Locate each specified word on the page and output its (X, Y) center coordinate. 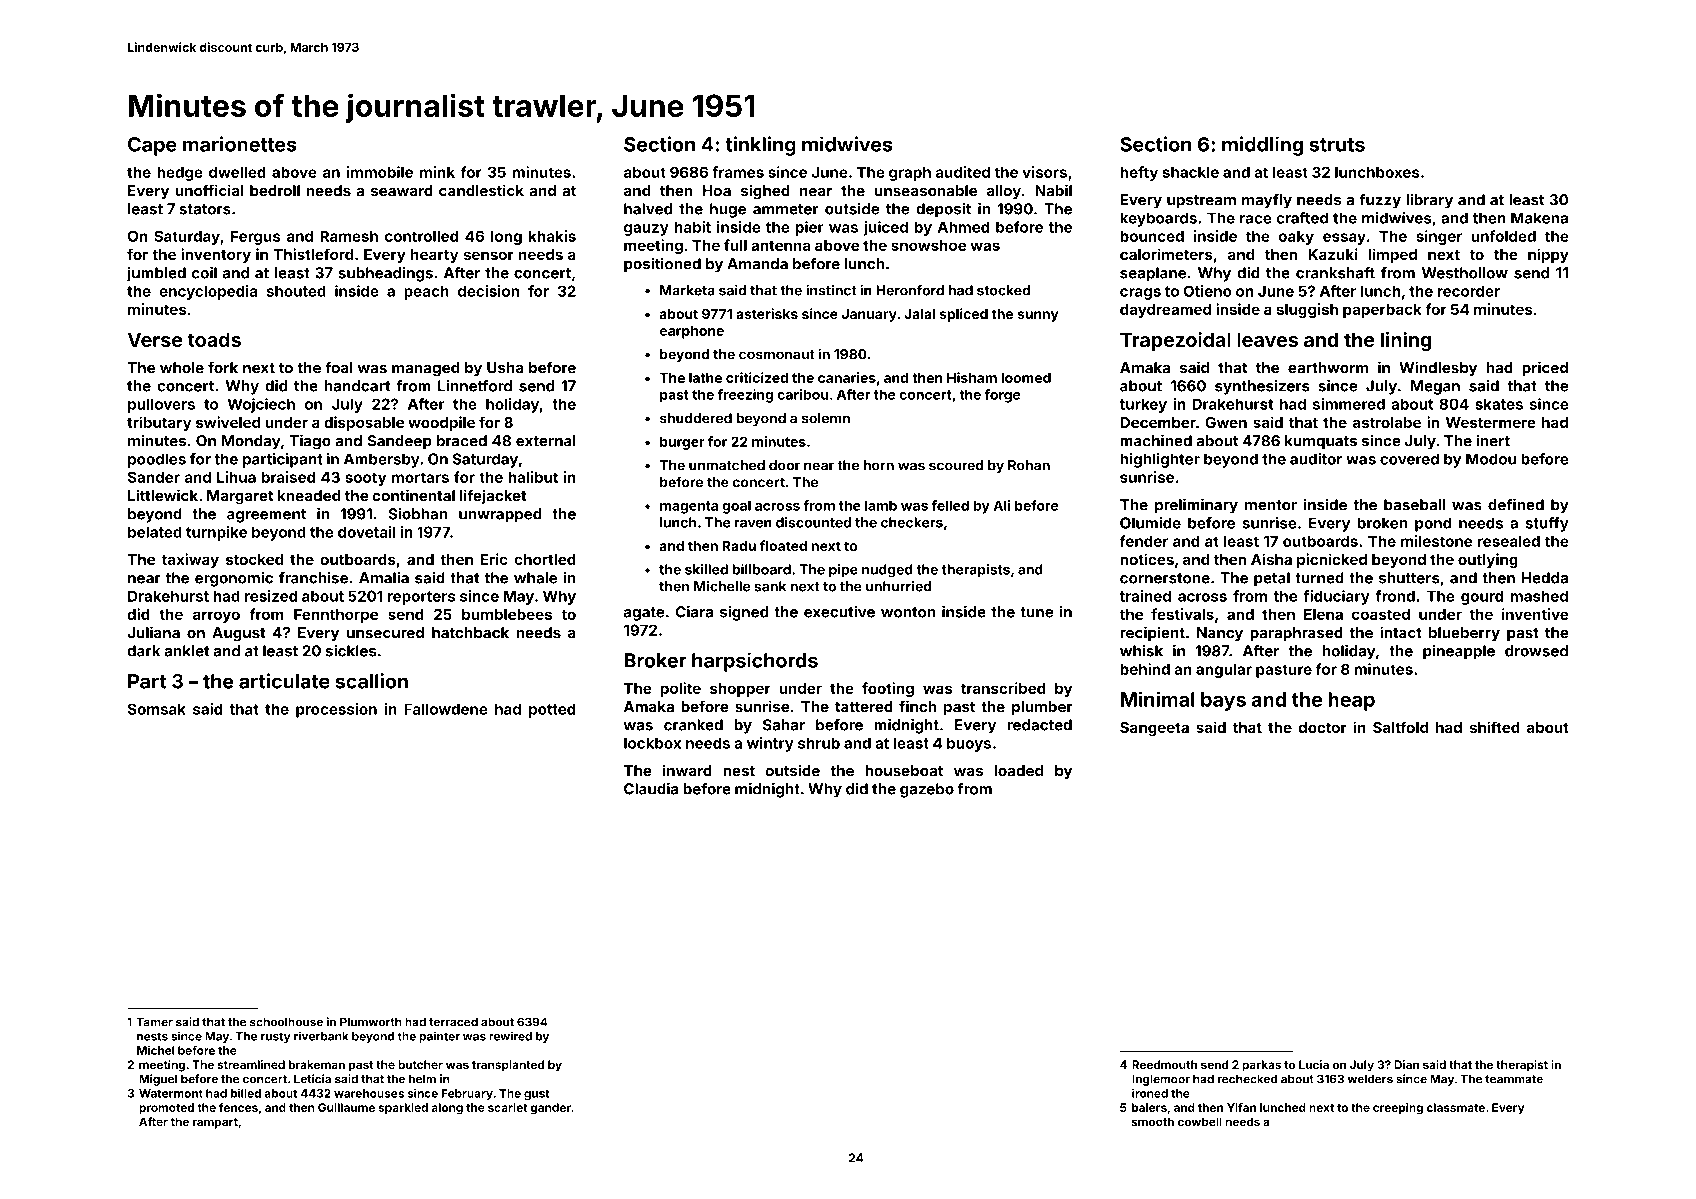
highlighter (1160, 460)
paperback (1382, 311)
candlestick (481, 190)
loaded (1018, 771)
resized (271, 596)
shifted (1495, 727)
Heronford (910, 290)
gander (551, 1109)
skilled (706, 569)
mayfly (1267, 201)
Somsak (157, 709)
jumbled (156, 274)
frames (738, 172)
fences (238, 1107)
